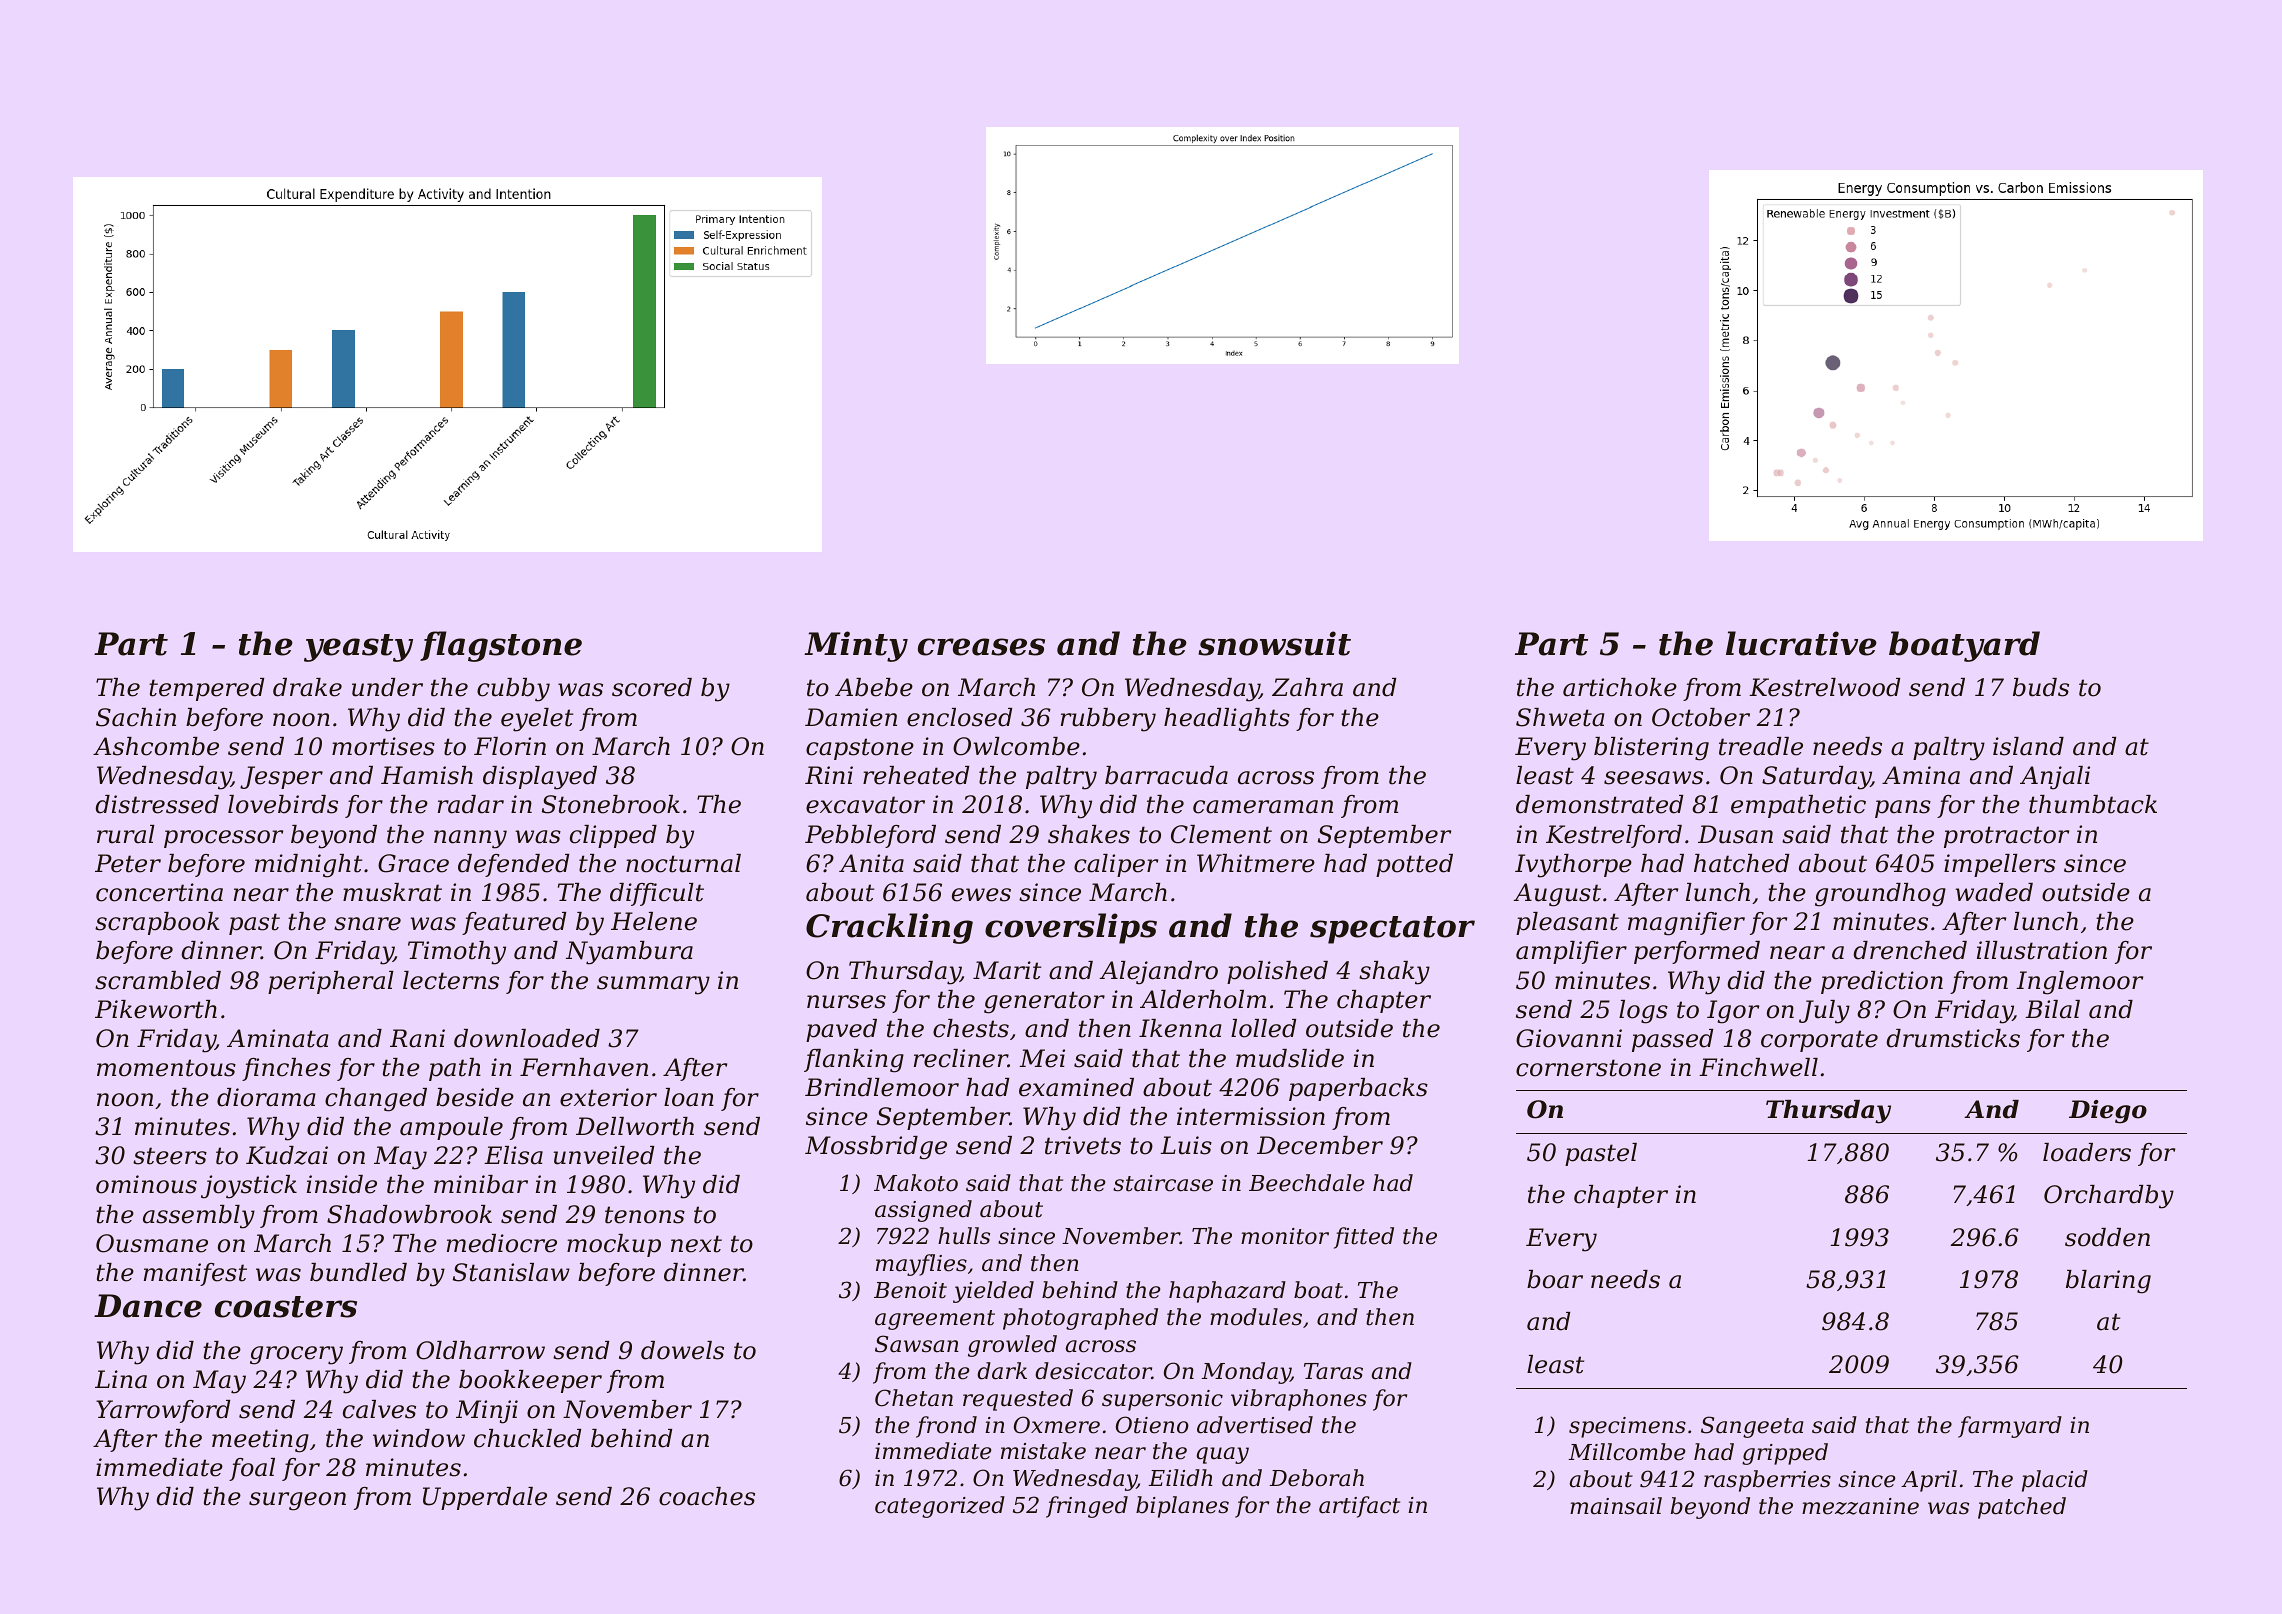 This page has width=2282, height=1614. What do you see at coordinates (146, 1184) in the page?
I see `ominous` at bounding box center [146, 1184].
